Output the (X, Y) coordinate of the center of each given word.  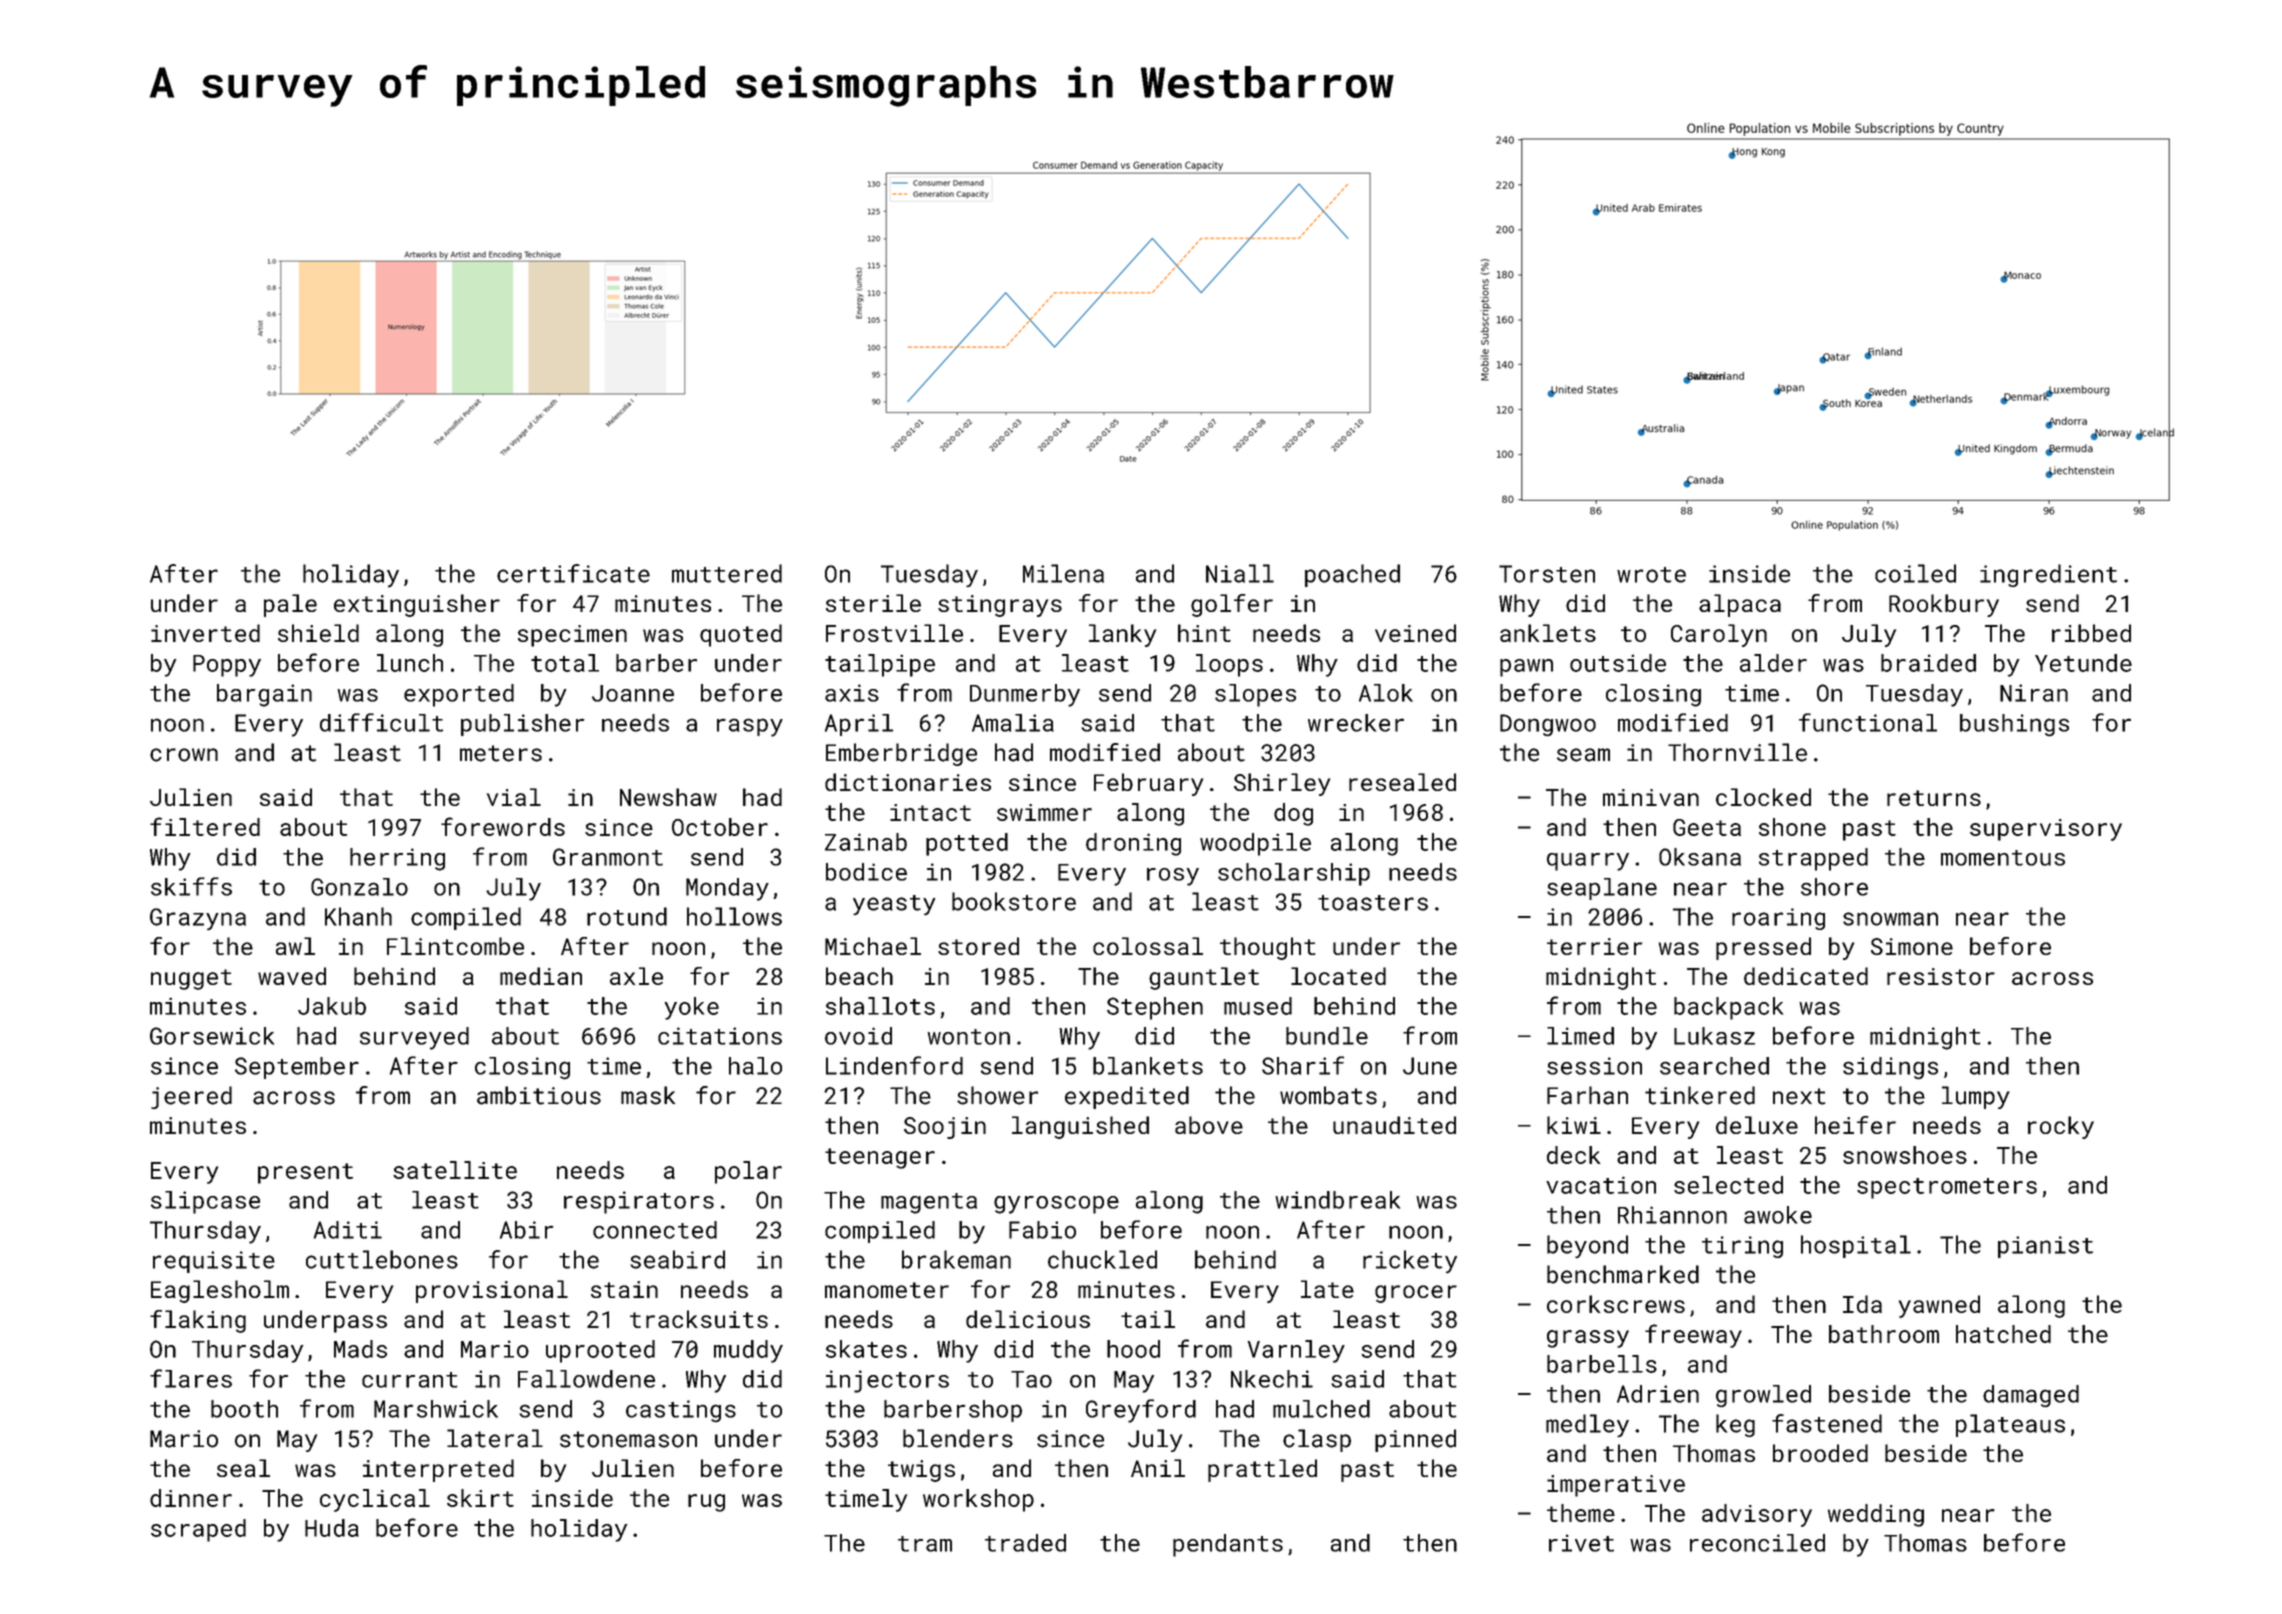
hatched (2003, 1334)
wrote (1651, 575)
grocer (1416, 1294)
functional (1868, 722)
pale (290, 605)
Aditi (348, 1230)
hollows (734, 916)
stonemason (628, 1439)
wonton (969, 1037)
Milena (1063, 573)
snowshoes (1905, 1155)
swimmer (1044, 812)
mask (648, 1095)
